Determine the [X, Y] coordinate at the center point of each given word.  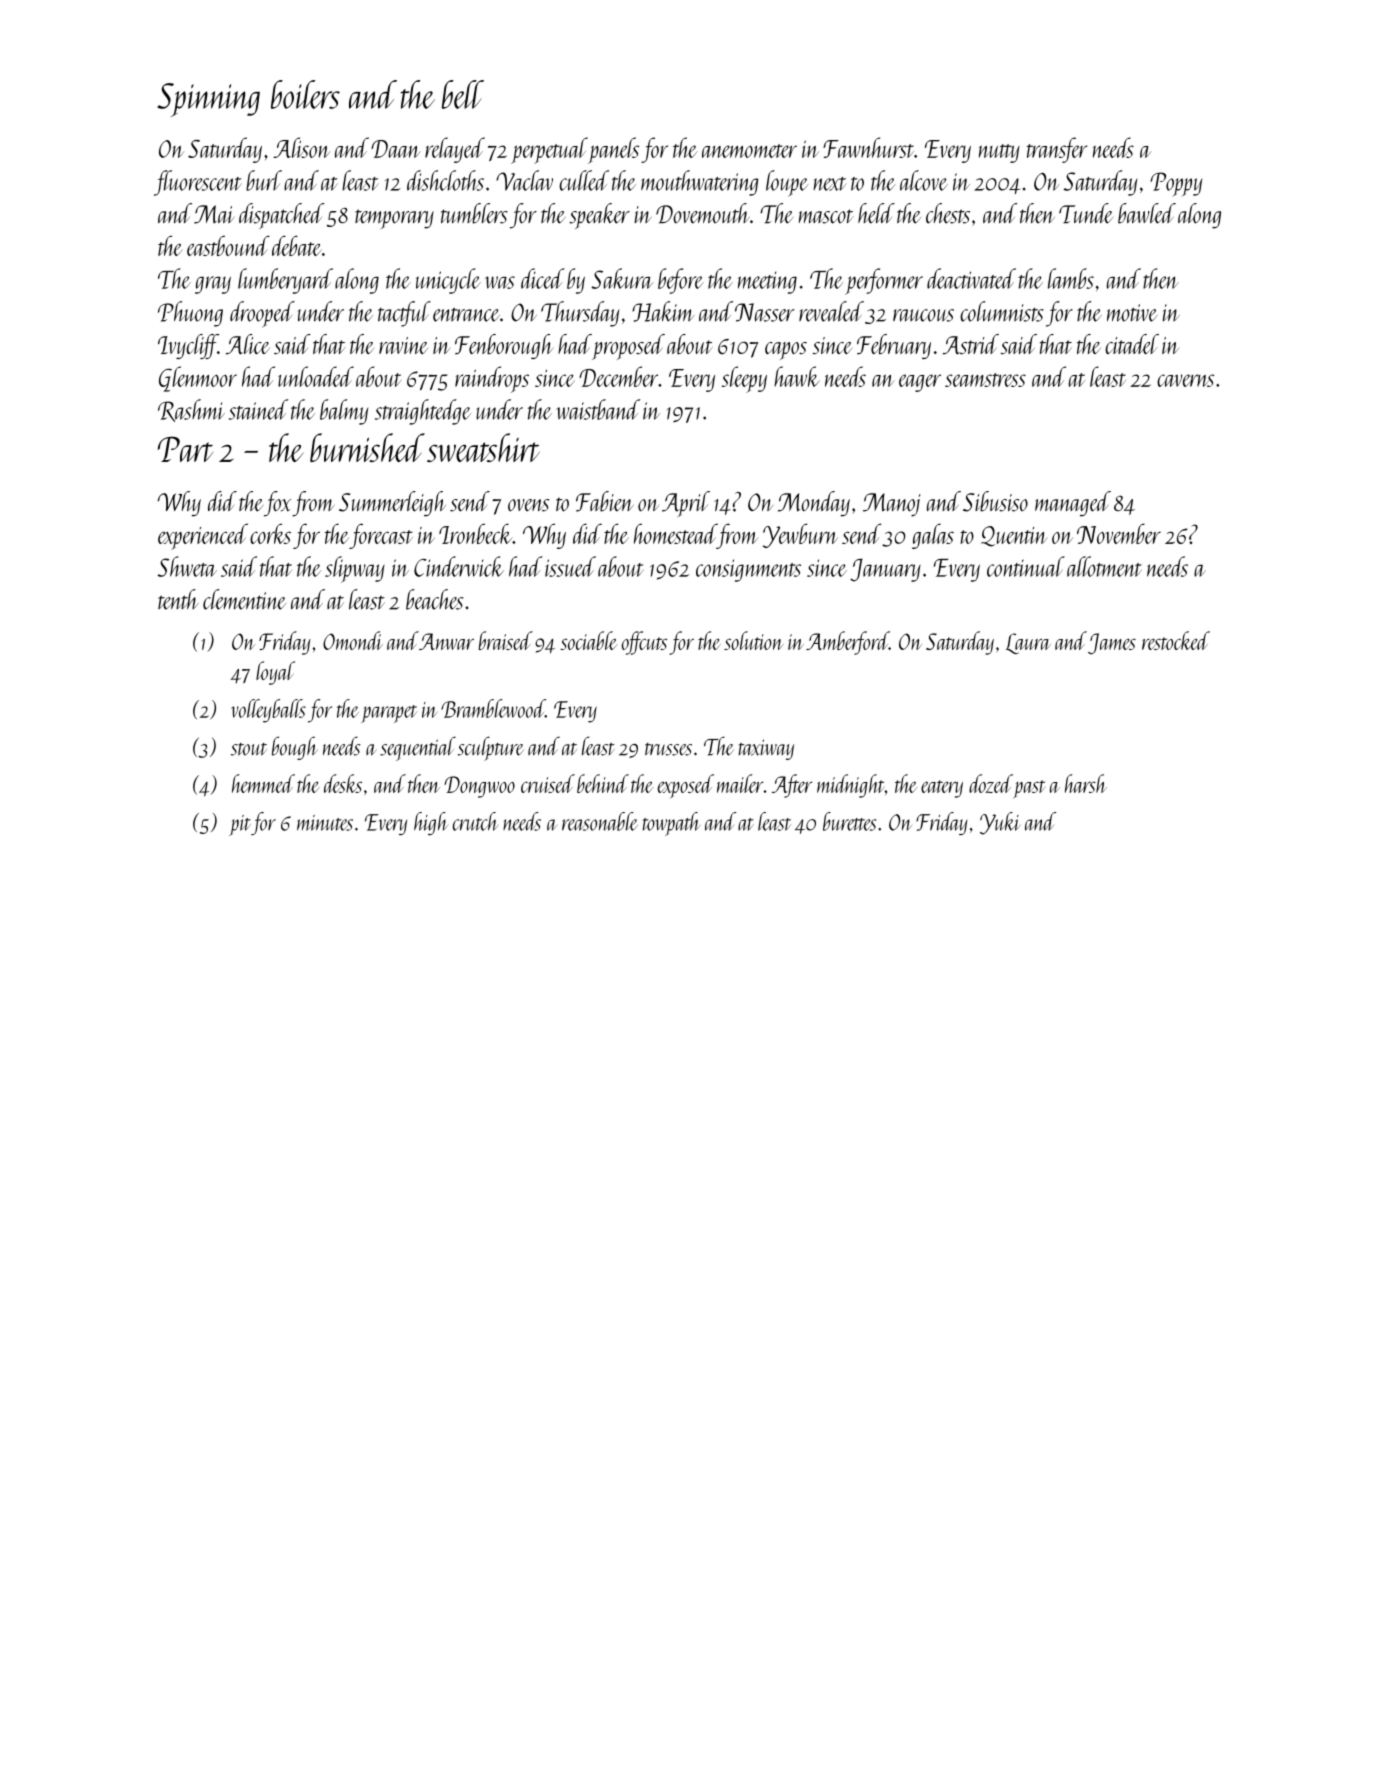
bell [463, 94]
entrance [466, 314]
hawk [797, 376]
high [431, 823]
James [1112, 644]
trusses [668, 749]
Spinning [208, 100]
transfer [1057, 150]
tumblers [474, 213]
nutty [999, 153]
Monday [814, 504]
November [1119, 533]
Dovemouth [703, 213]
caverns [1185, 380]
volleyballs [268, 711]
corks [270, 533]
